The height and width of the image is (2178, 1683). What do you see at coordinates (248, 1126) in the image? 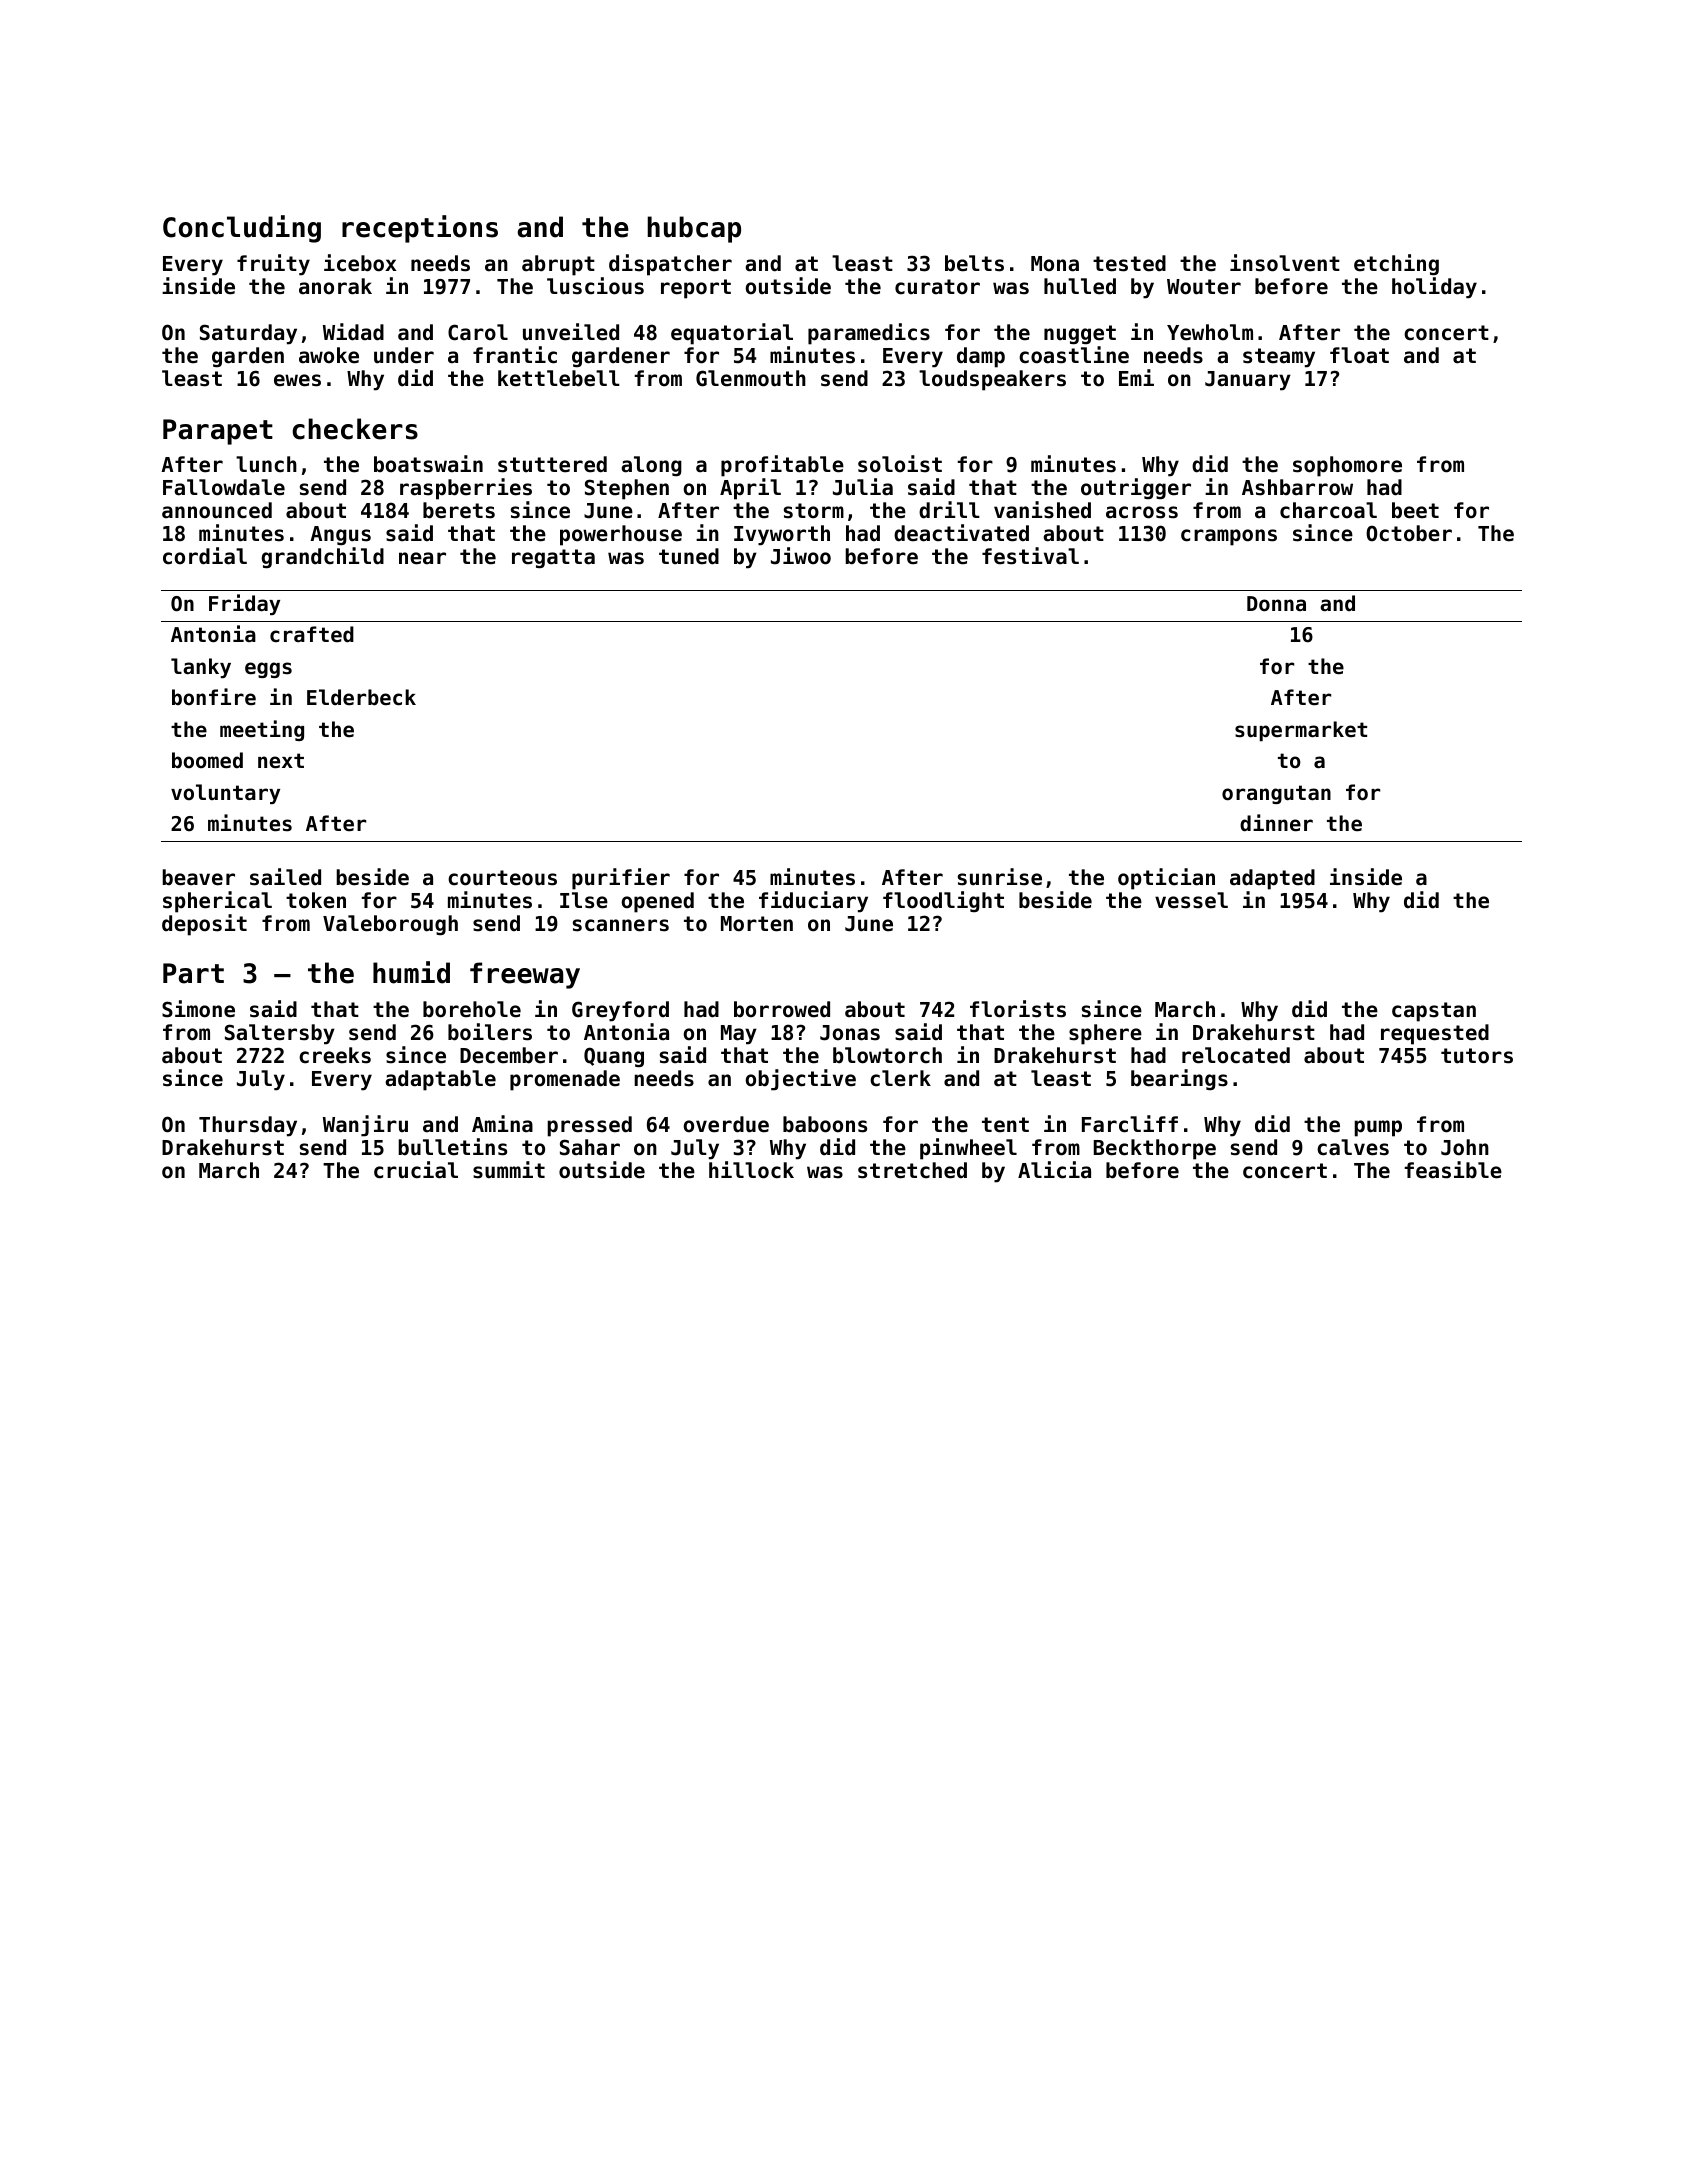
I see `Thursday` at bounding box center [248, 1126].
